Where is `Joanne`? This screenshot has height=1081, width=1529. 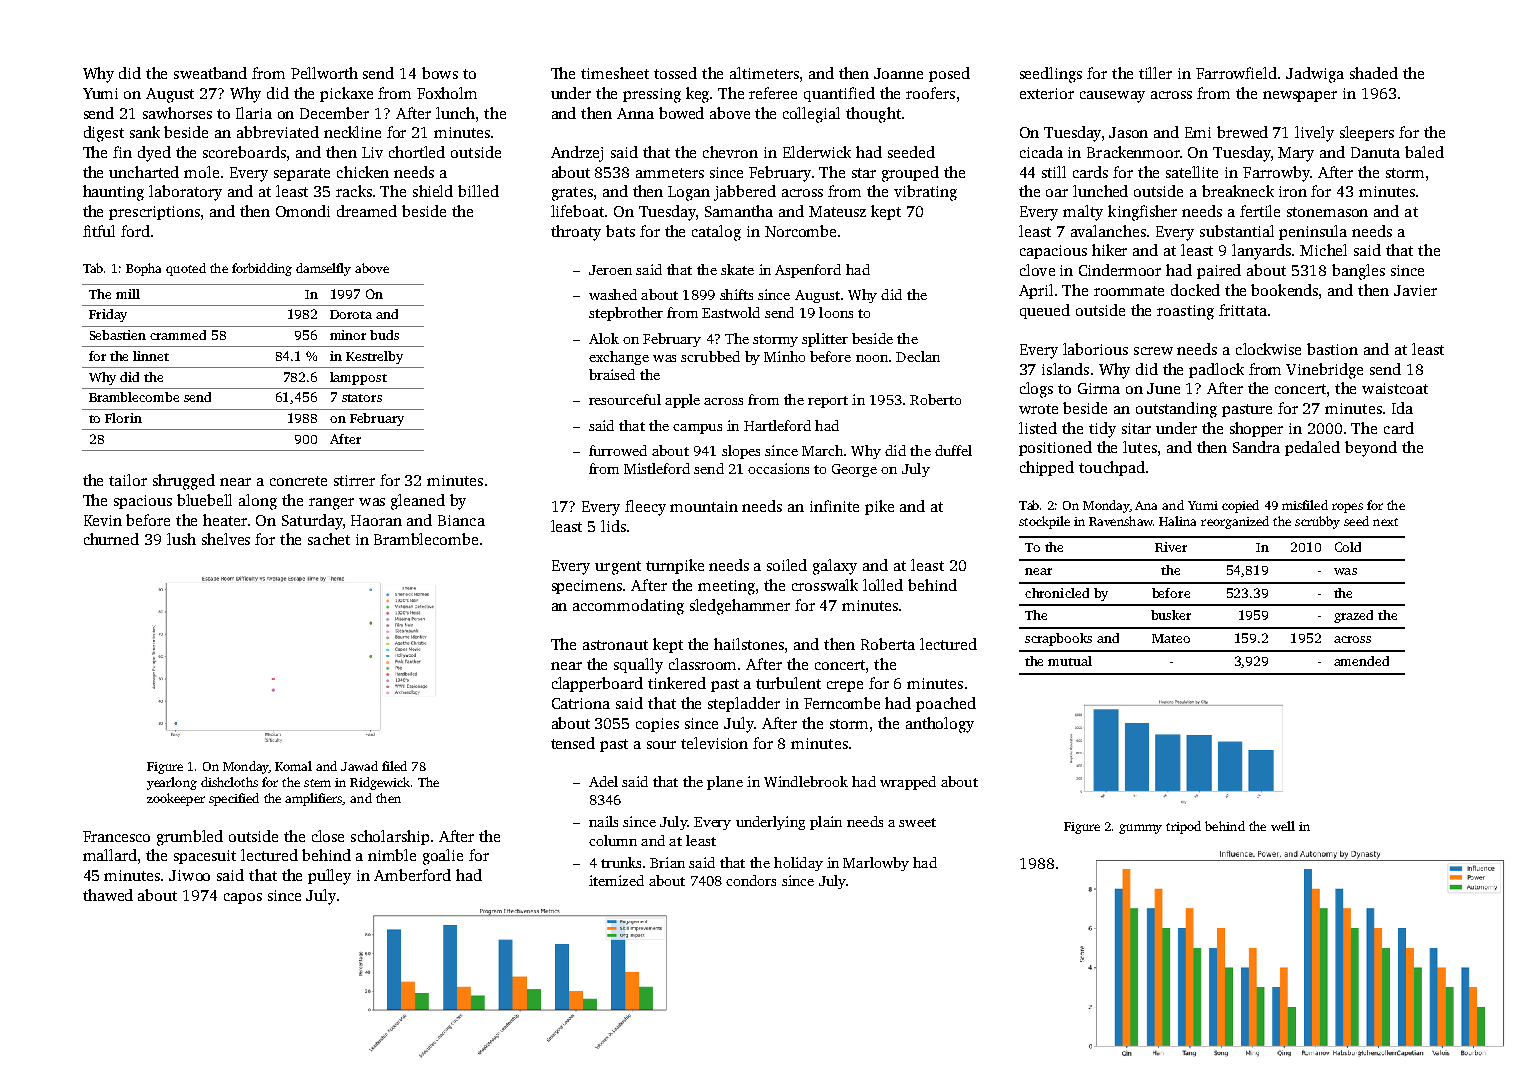
Joanne is located at coordinates (898, 73).
